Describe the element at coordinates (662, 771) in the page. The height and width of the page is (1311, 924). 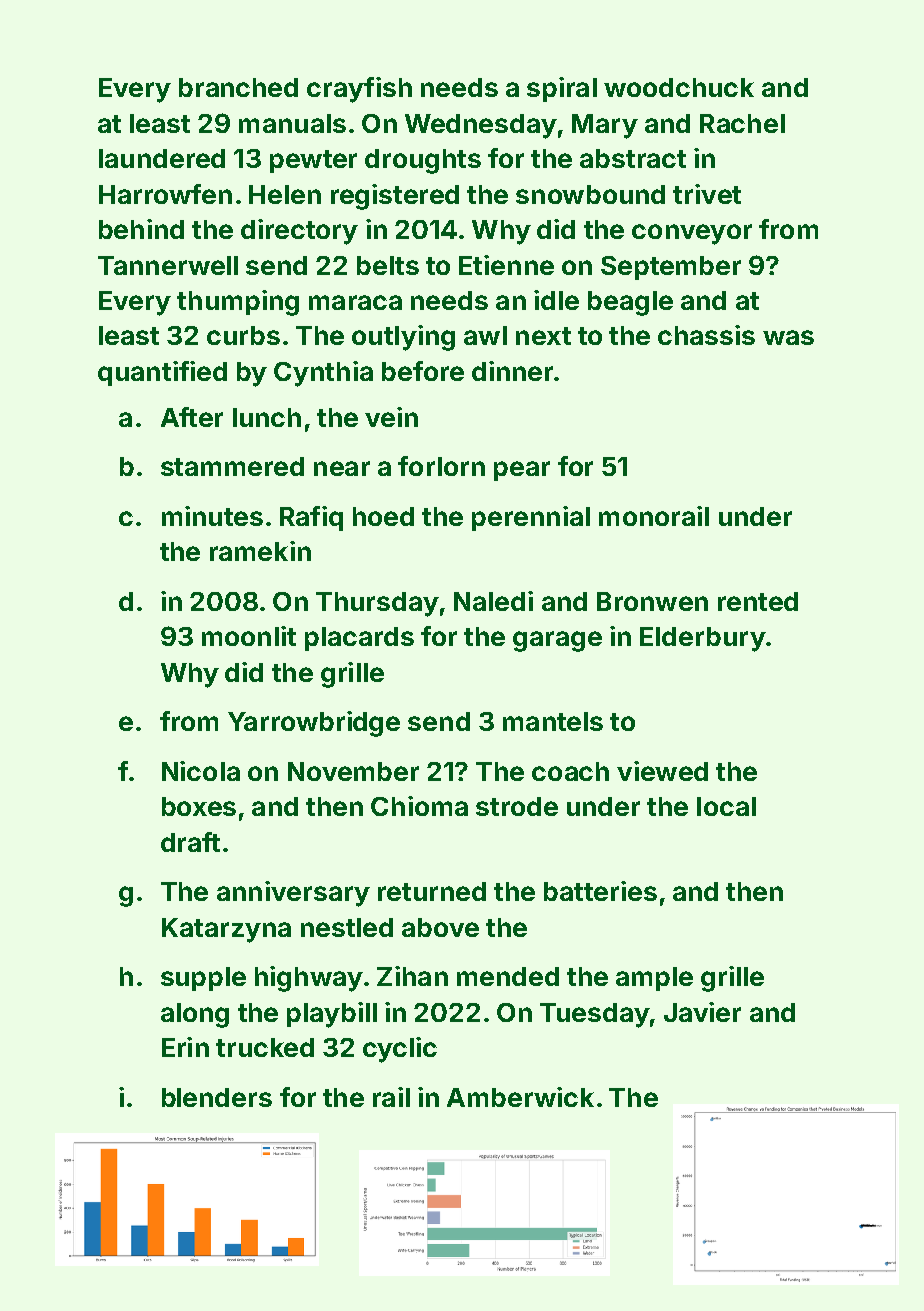
I see `viewed` at that location.
